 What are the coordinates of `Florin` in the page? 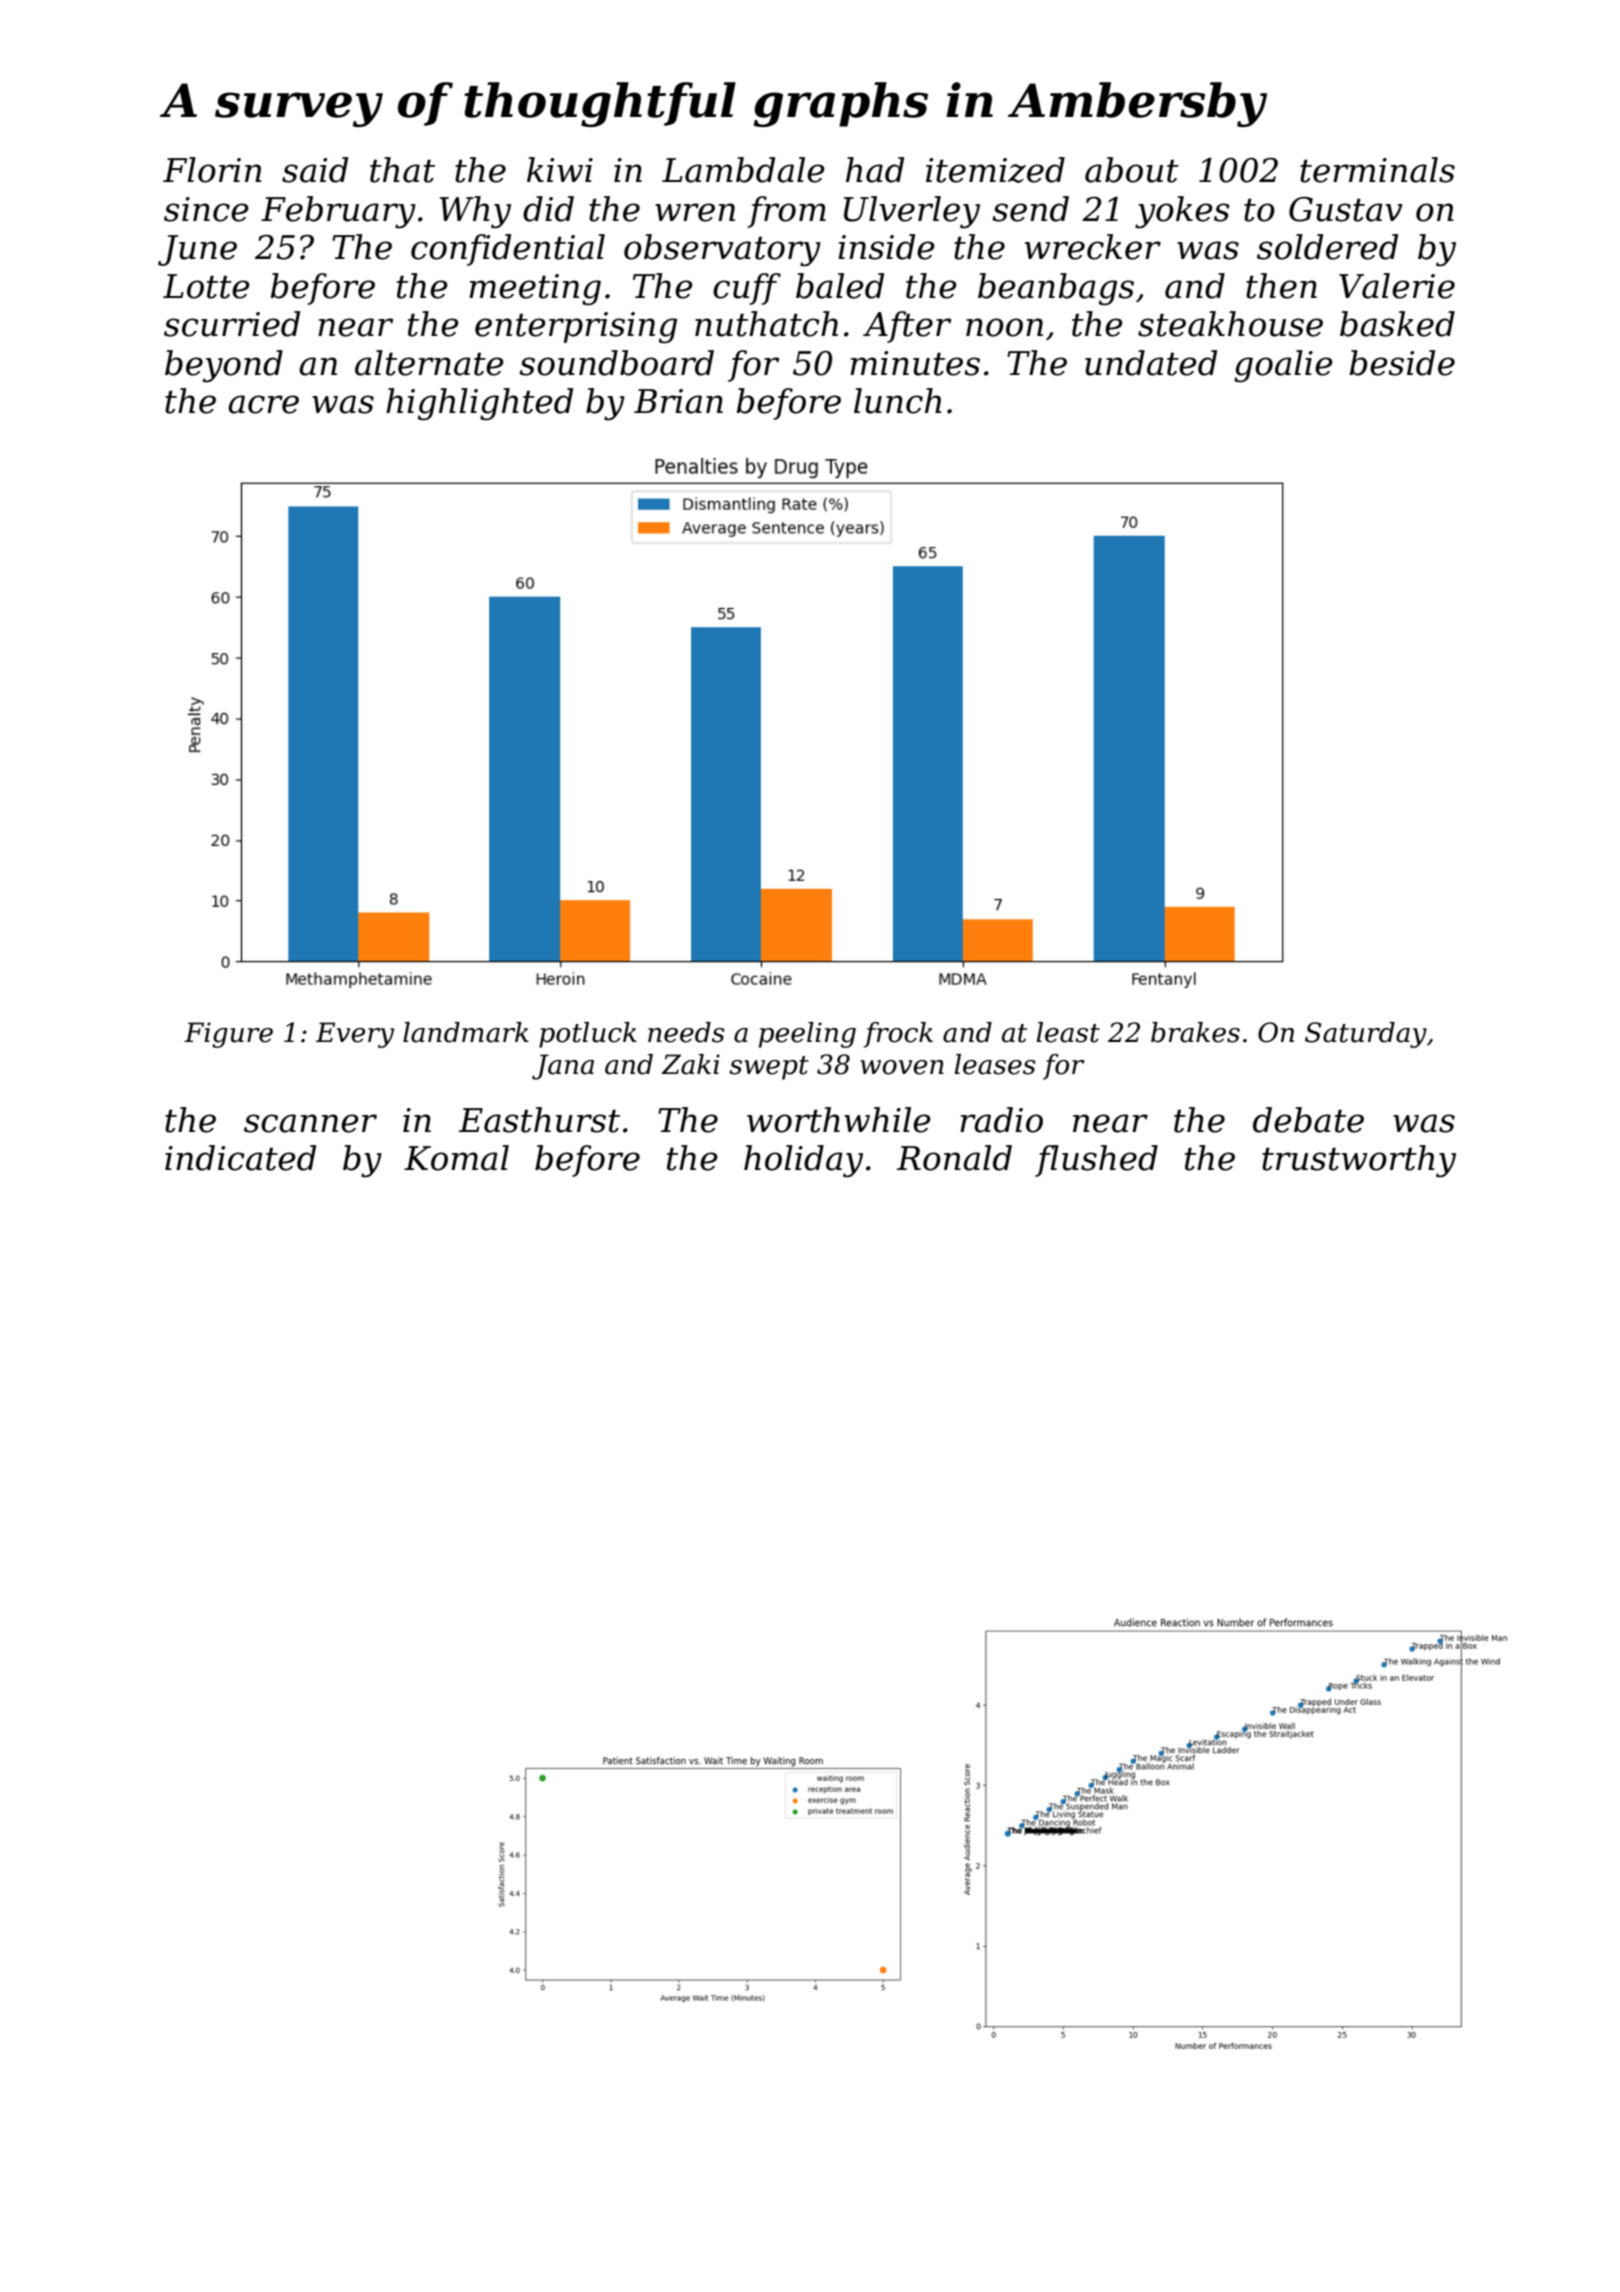 It's located at (212, 170).
